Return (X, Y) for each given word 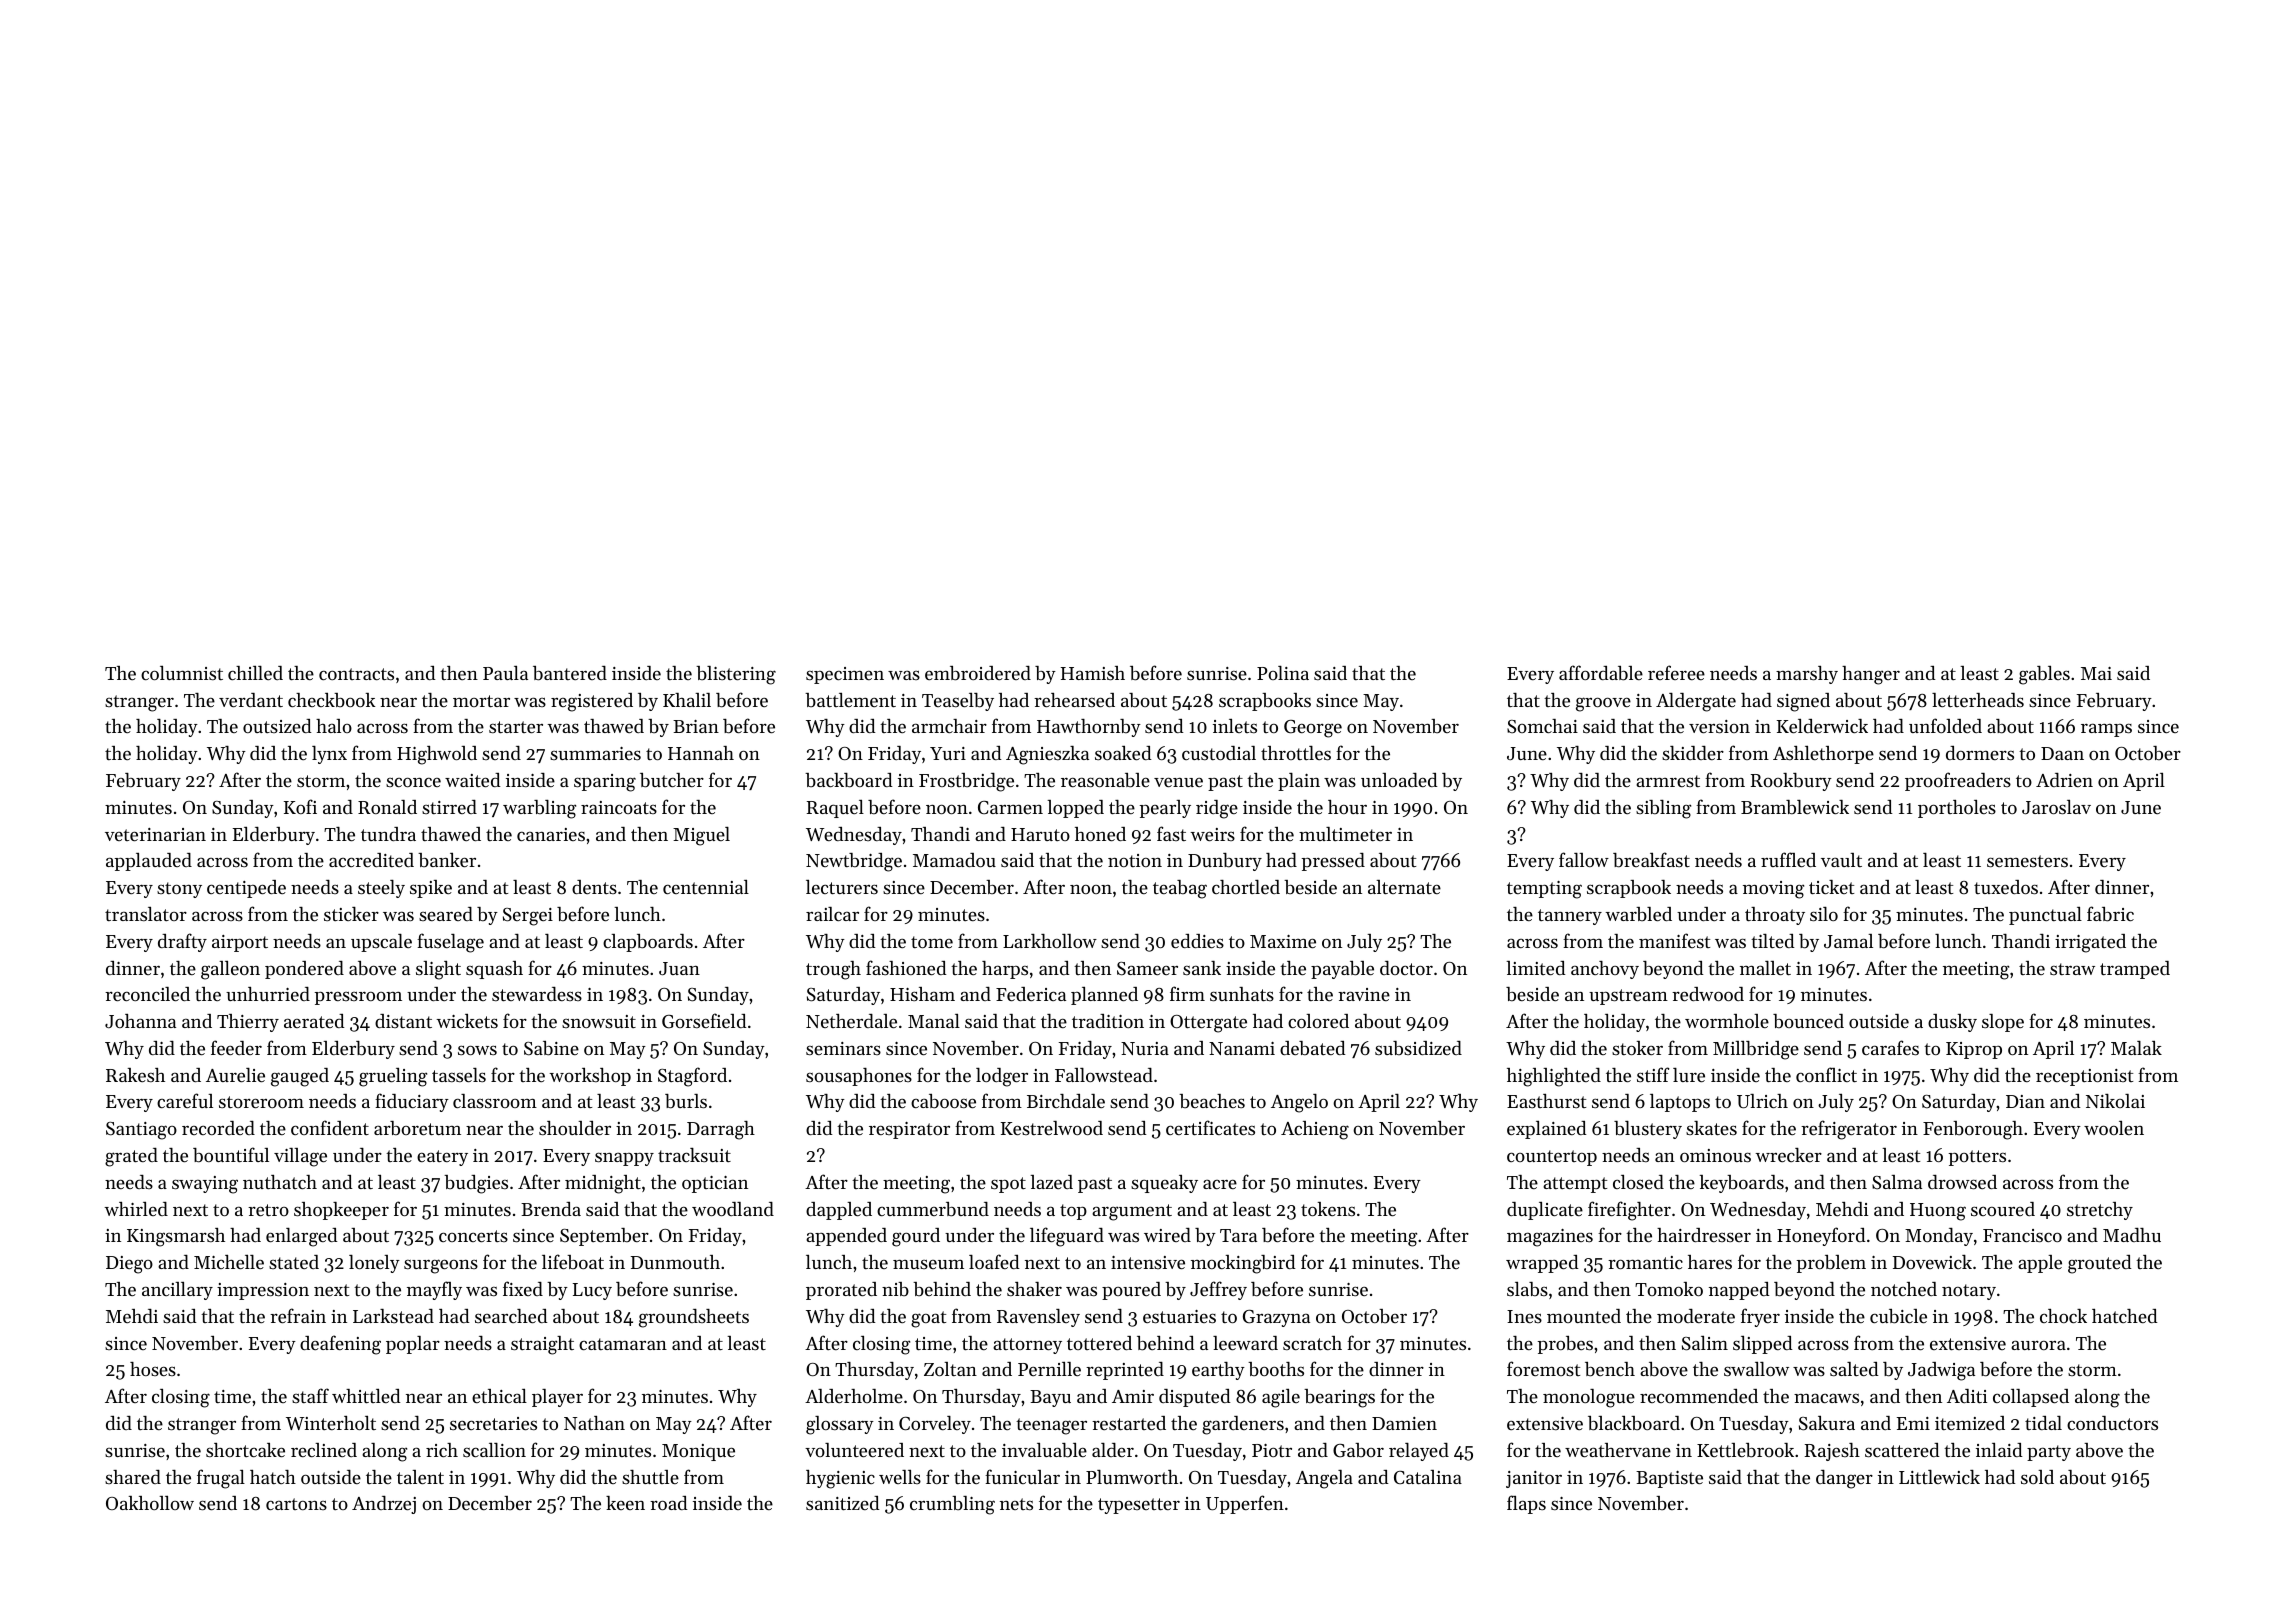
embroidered (978, 673)
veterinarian (155, 834)
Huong (1938, 1212)
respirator (909, 1130)
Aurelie (235, 1075)
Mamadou (954, 860)
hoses (153, 1369)
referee (1676, 672)
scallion (494, 1450)
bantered (570, 673)
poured (1131, 1291)
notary (1969, 1292)
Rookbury (1791, 782)
